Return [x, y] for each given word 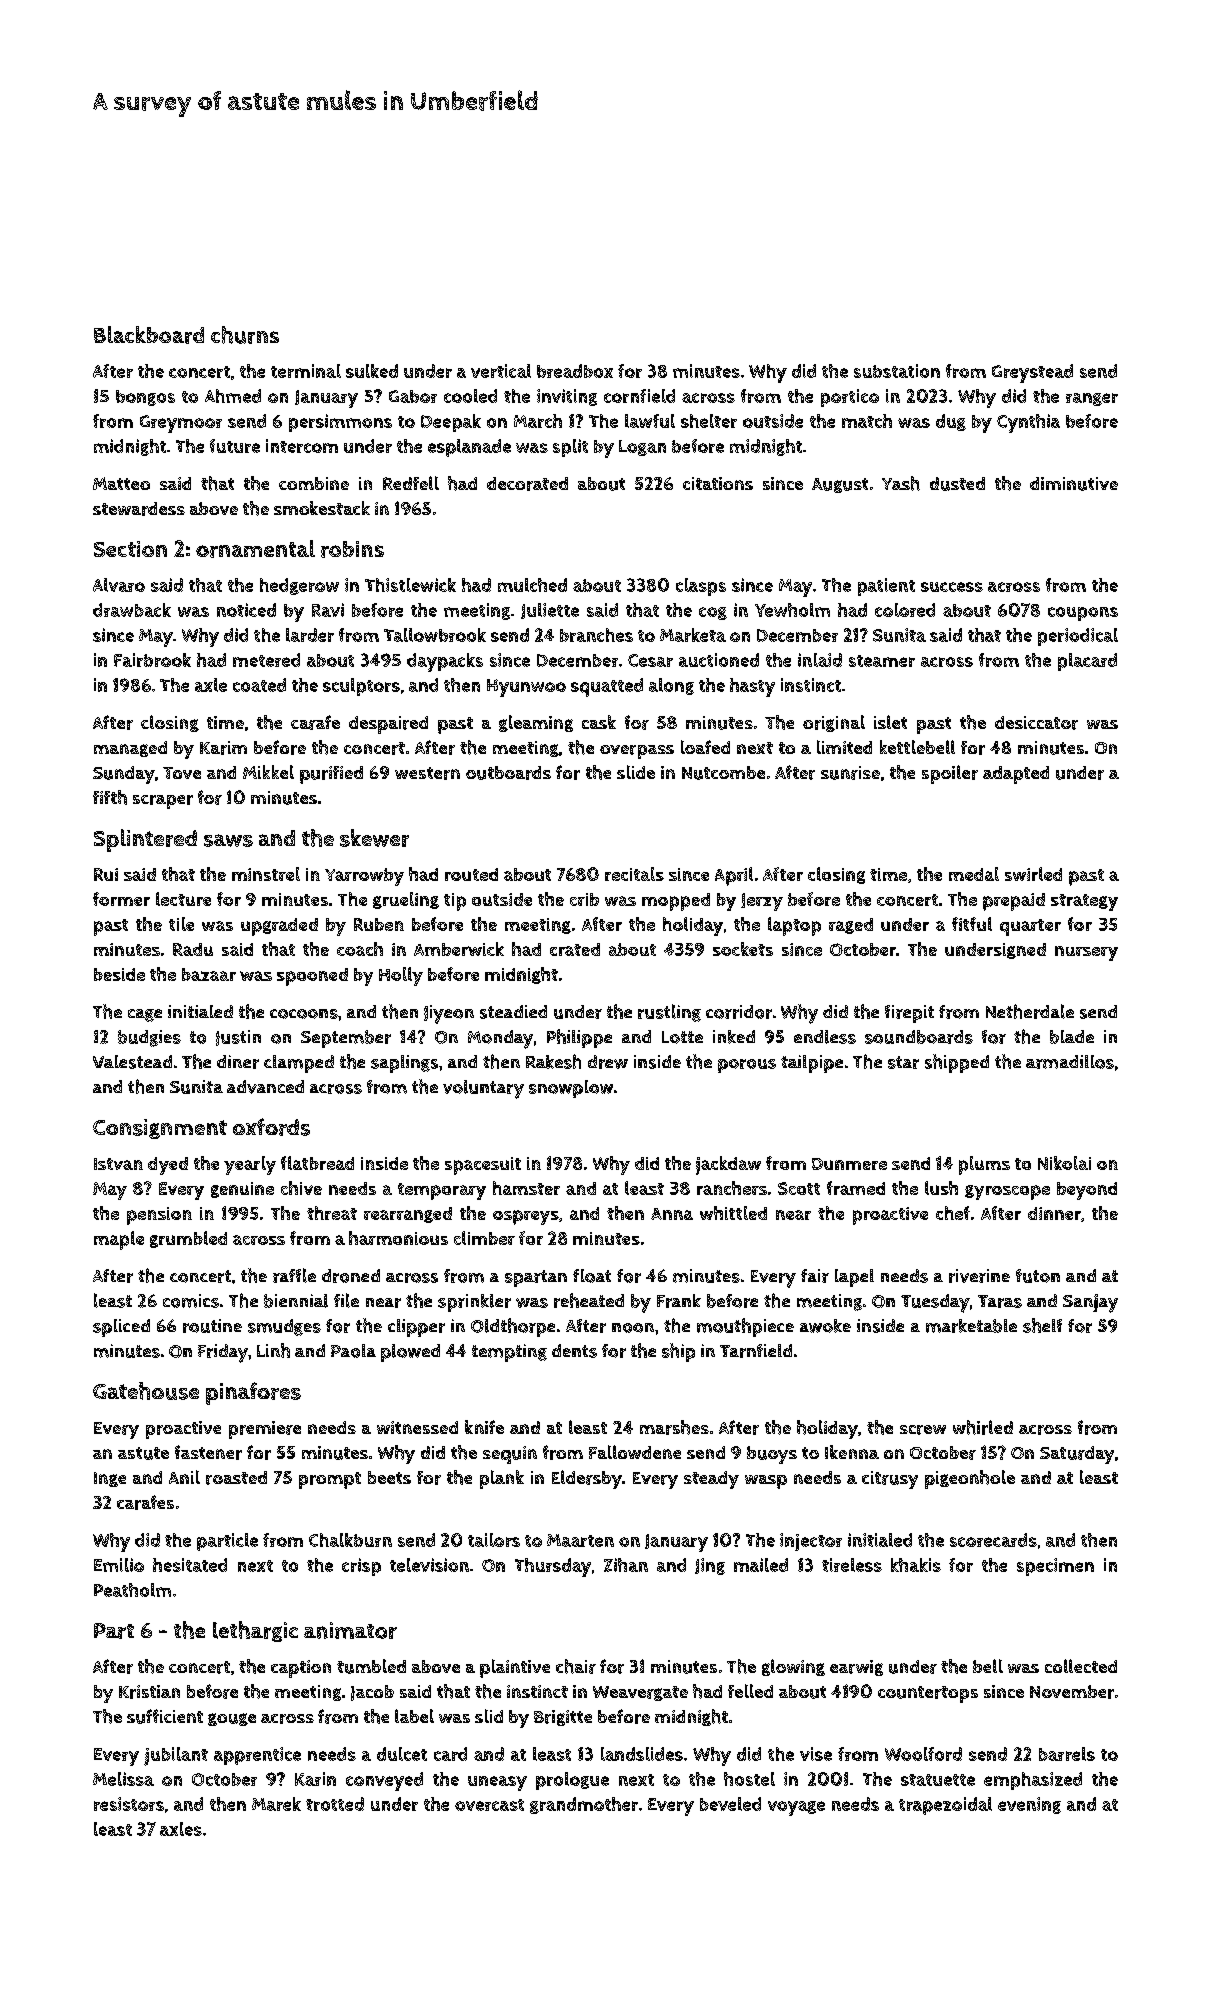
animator [350, 1630]
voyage [796, 1808]
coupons [1083, 614]
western [427, 773]
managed [130, 749]
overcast [489, 1805]
